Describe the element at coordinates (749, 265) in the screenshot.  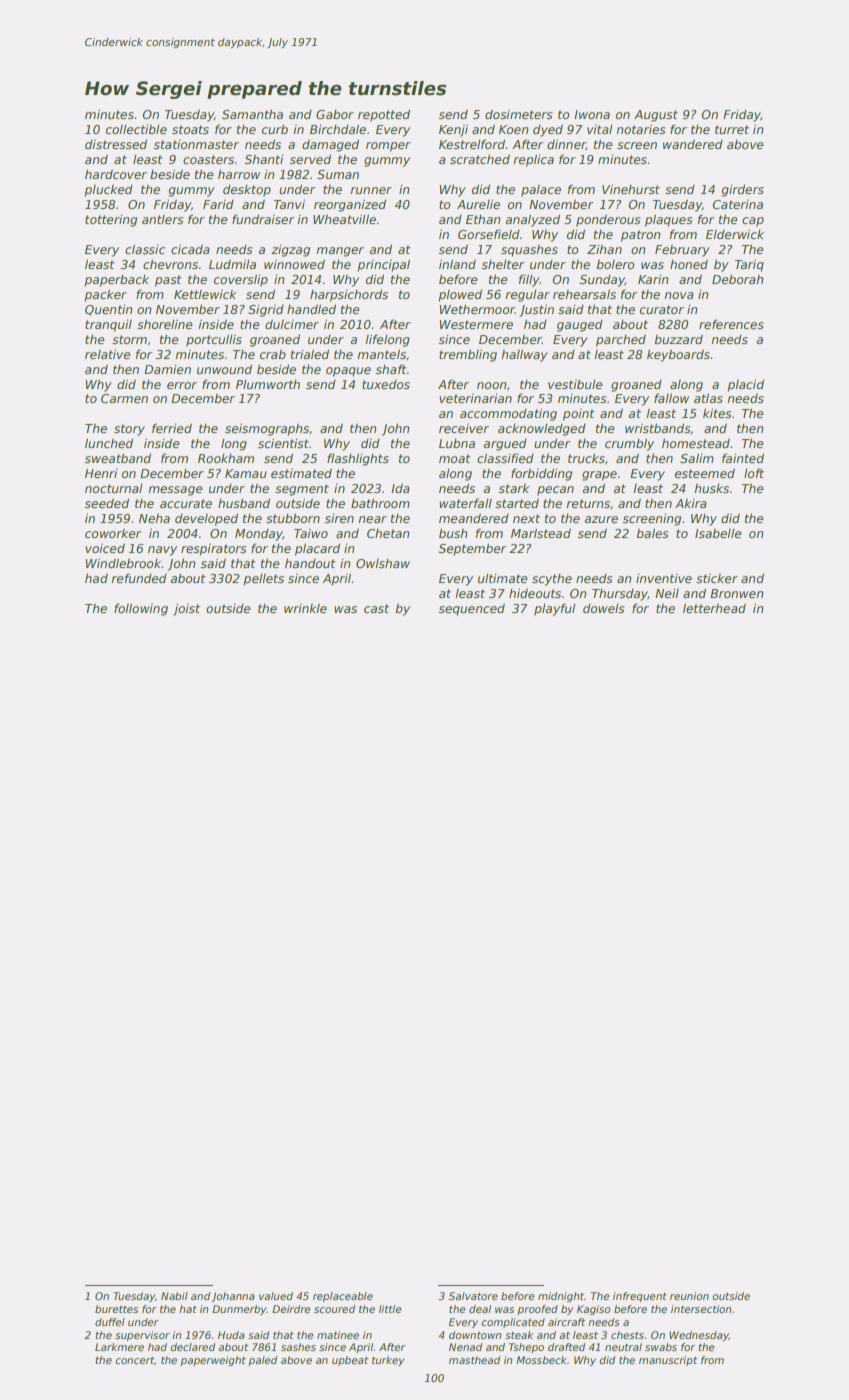
I see `Tariq` at that location.
